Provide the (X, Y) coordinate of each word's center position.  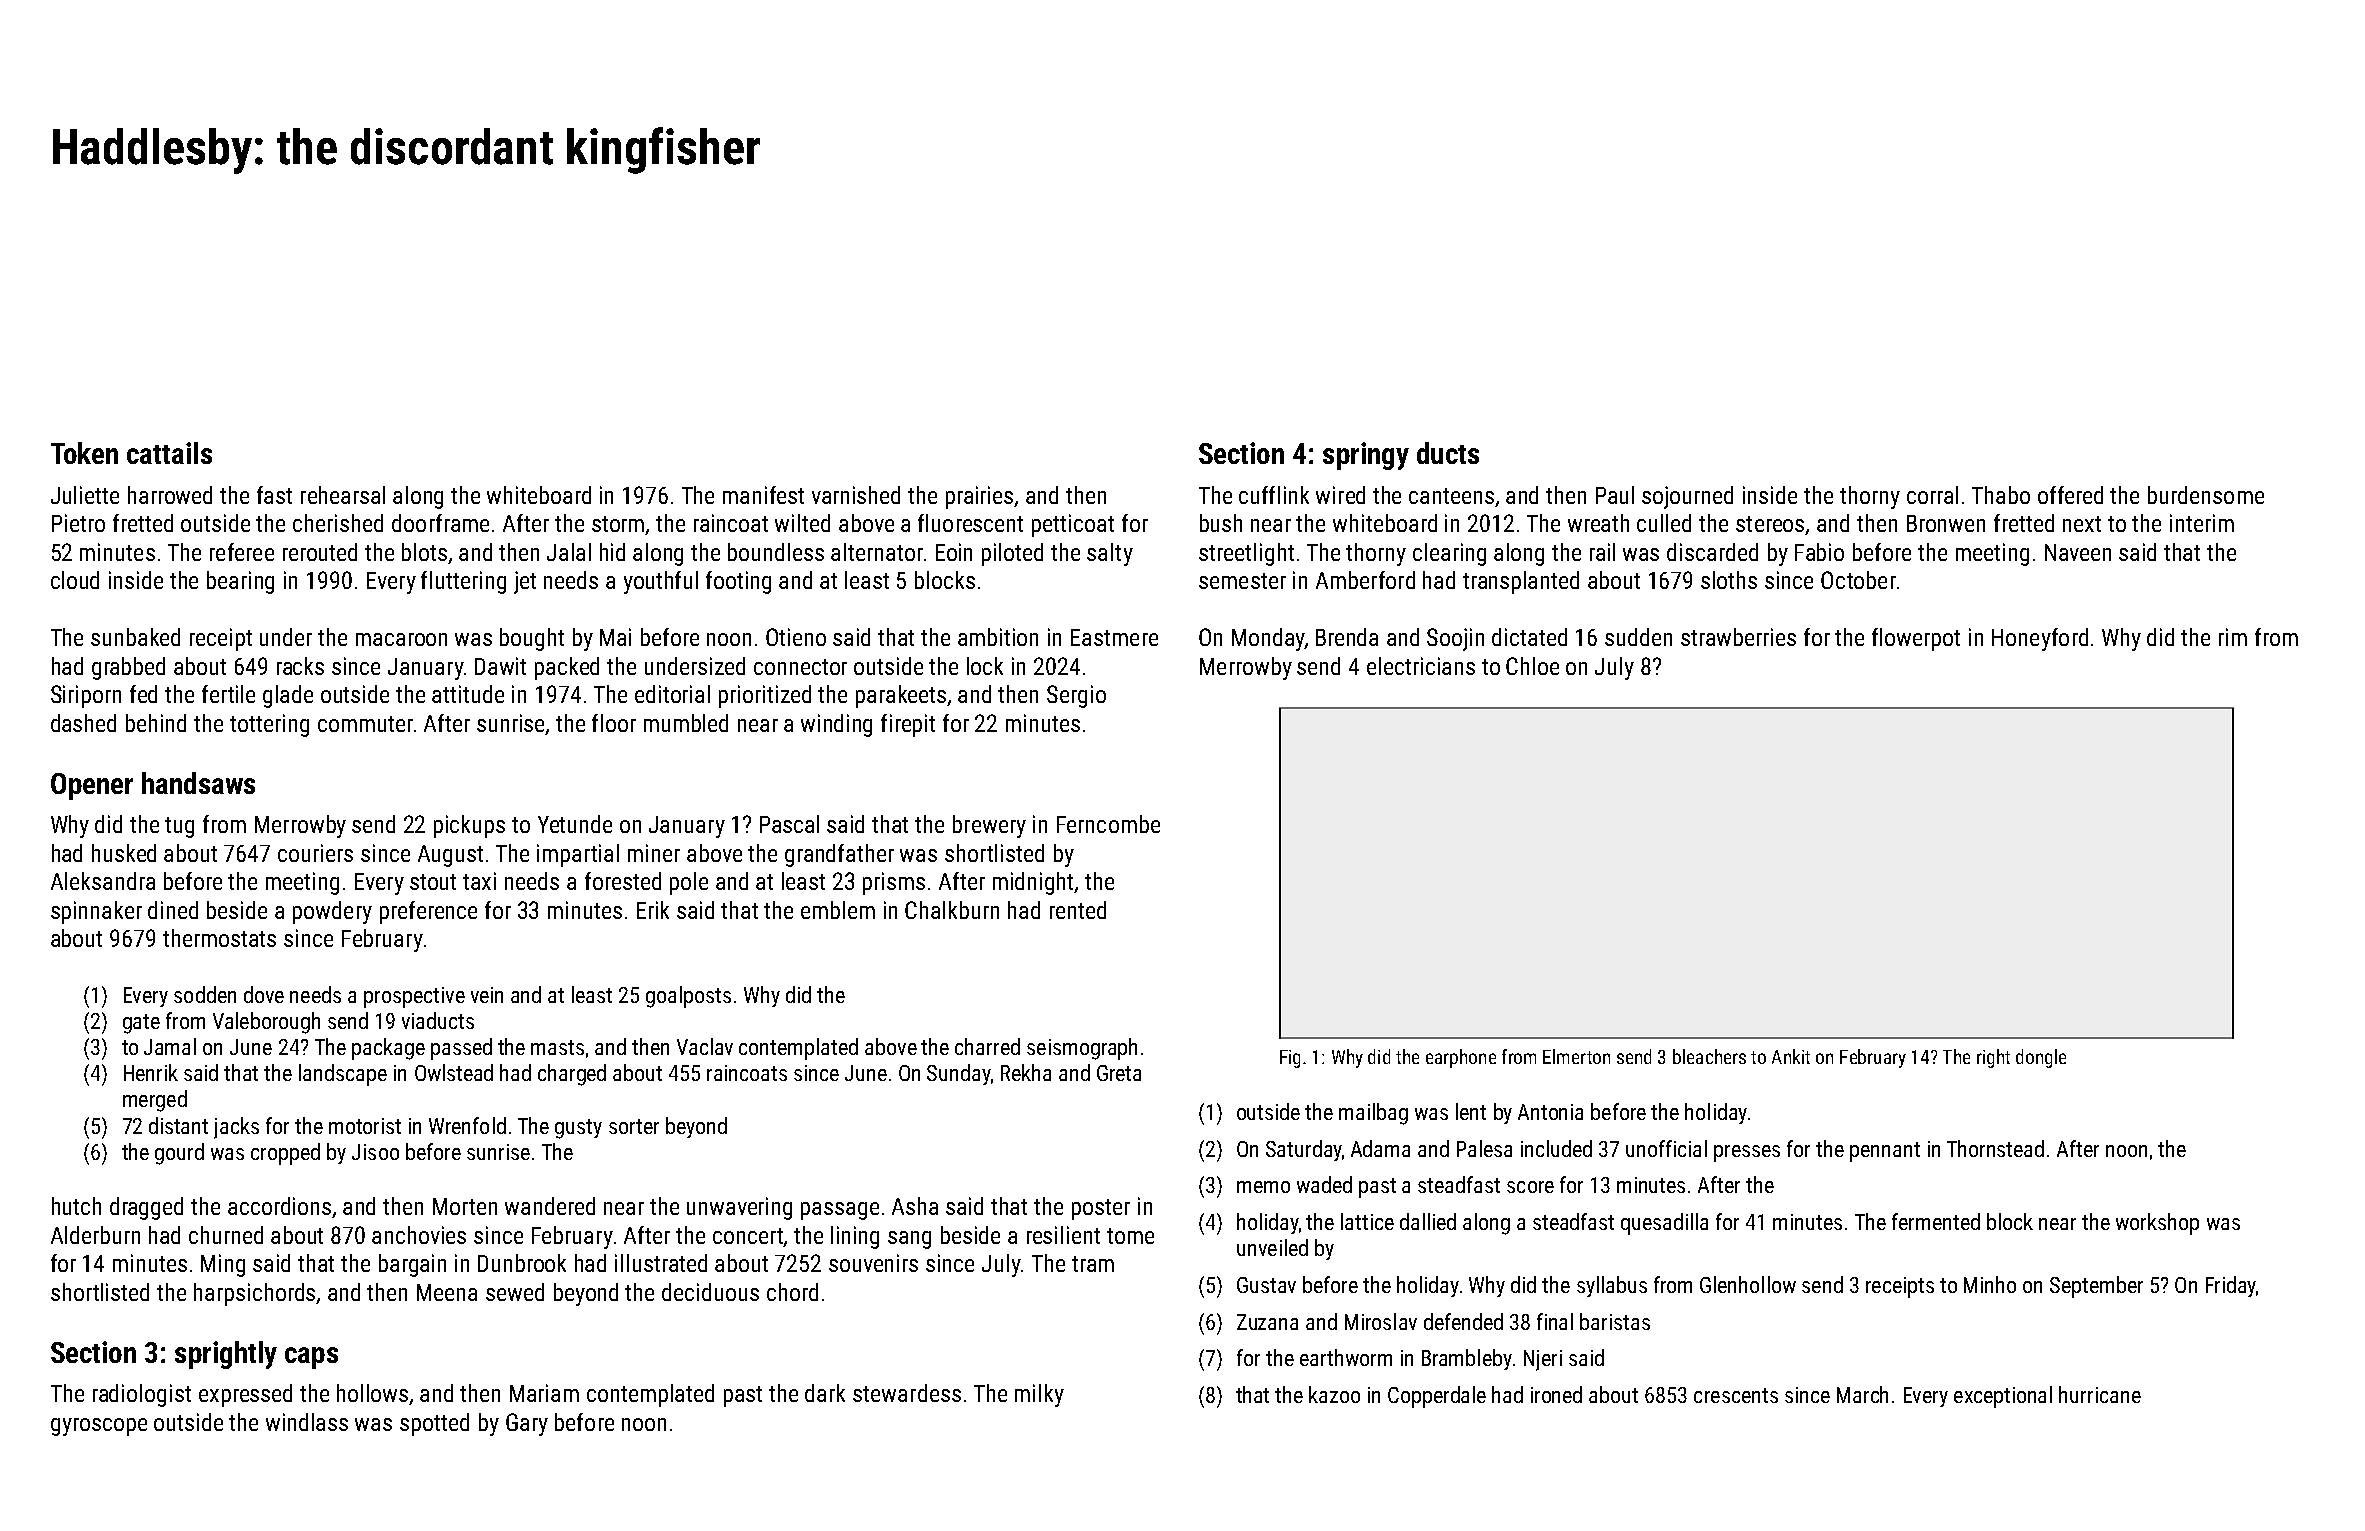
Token (84, 453)
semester (1242, 581)
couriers (315, 853)
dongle (2041, 1058)
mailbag (1373, 1114)
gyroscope (99, 1427)
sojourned (1687, 497)
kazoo (1334, 1394)
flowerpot (1916, 639)
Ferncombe (1108, 824)
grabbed (128, 668)
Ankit (1791, 1056)
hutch (76, 1206)
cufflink (1274, 495)
